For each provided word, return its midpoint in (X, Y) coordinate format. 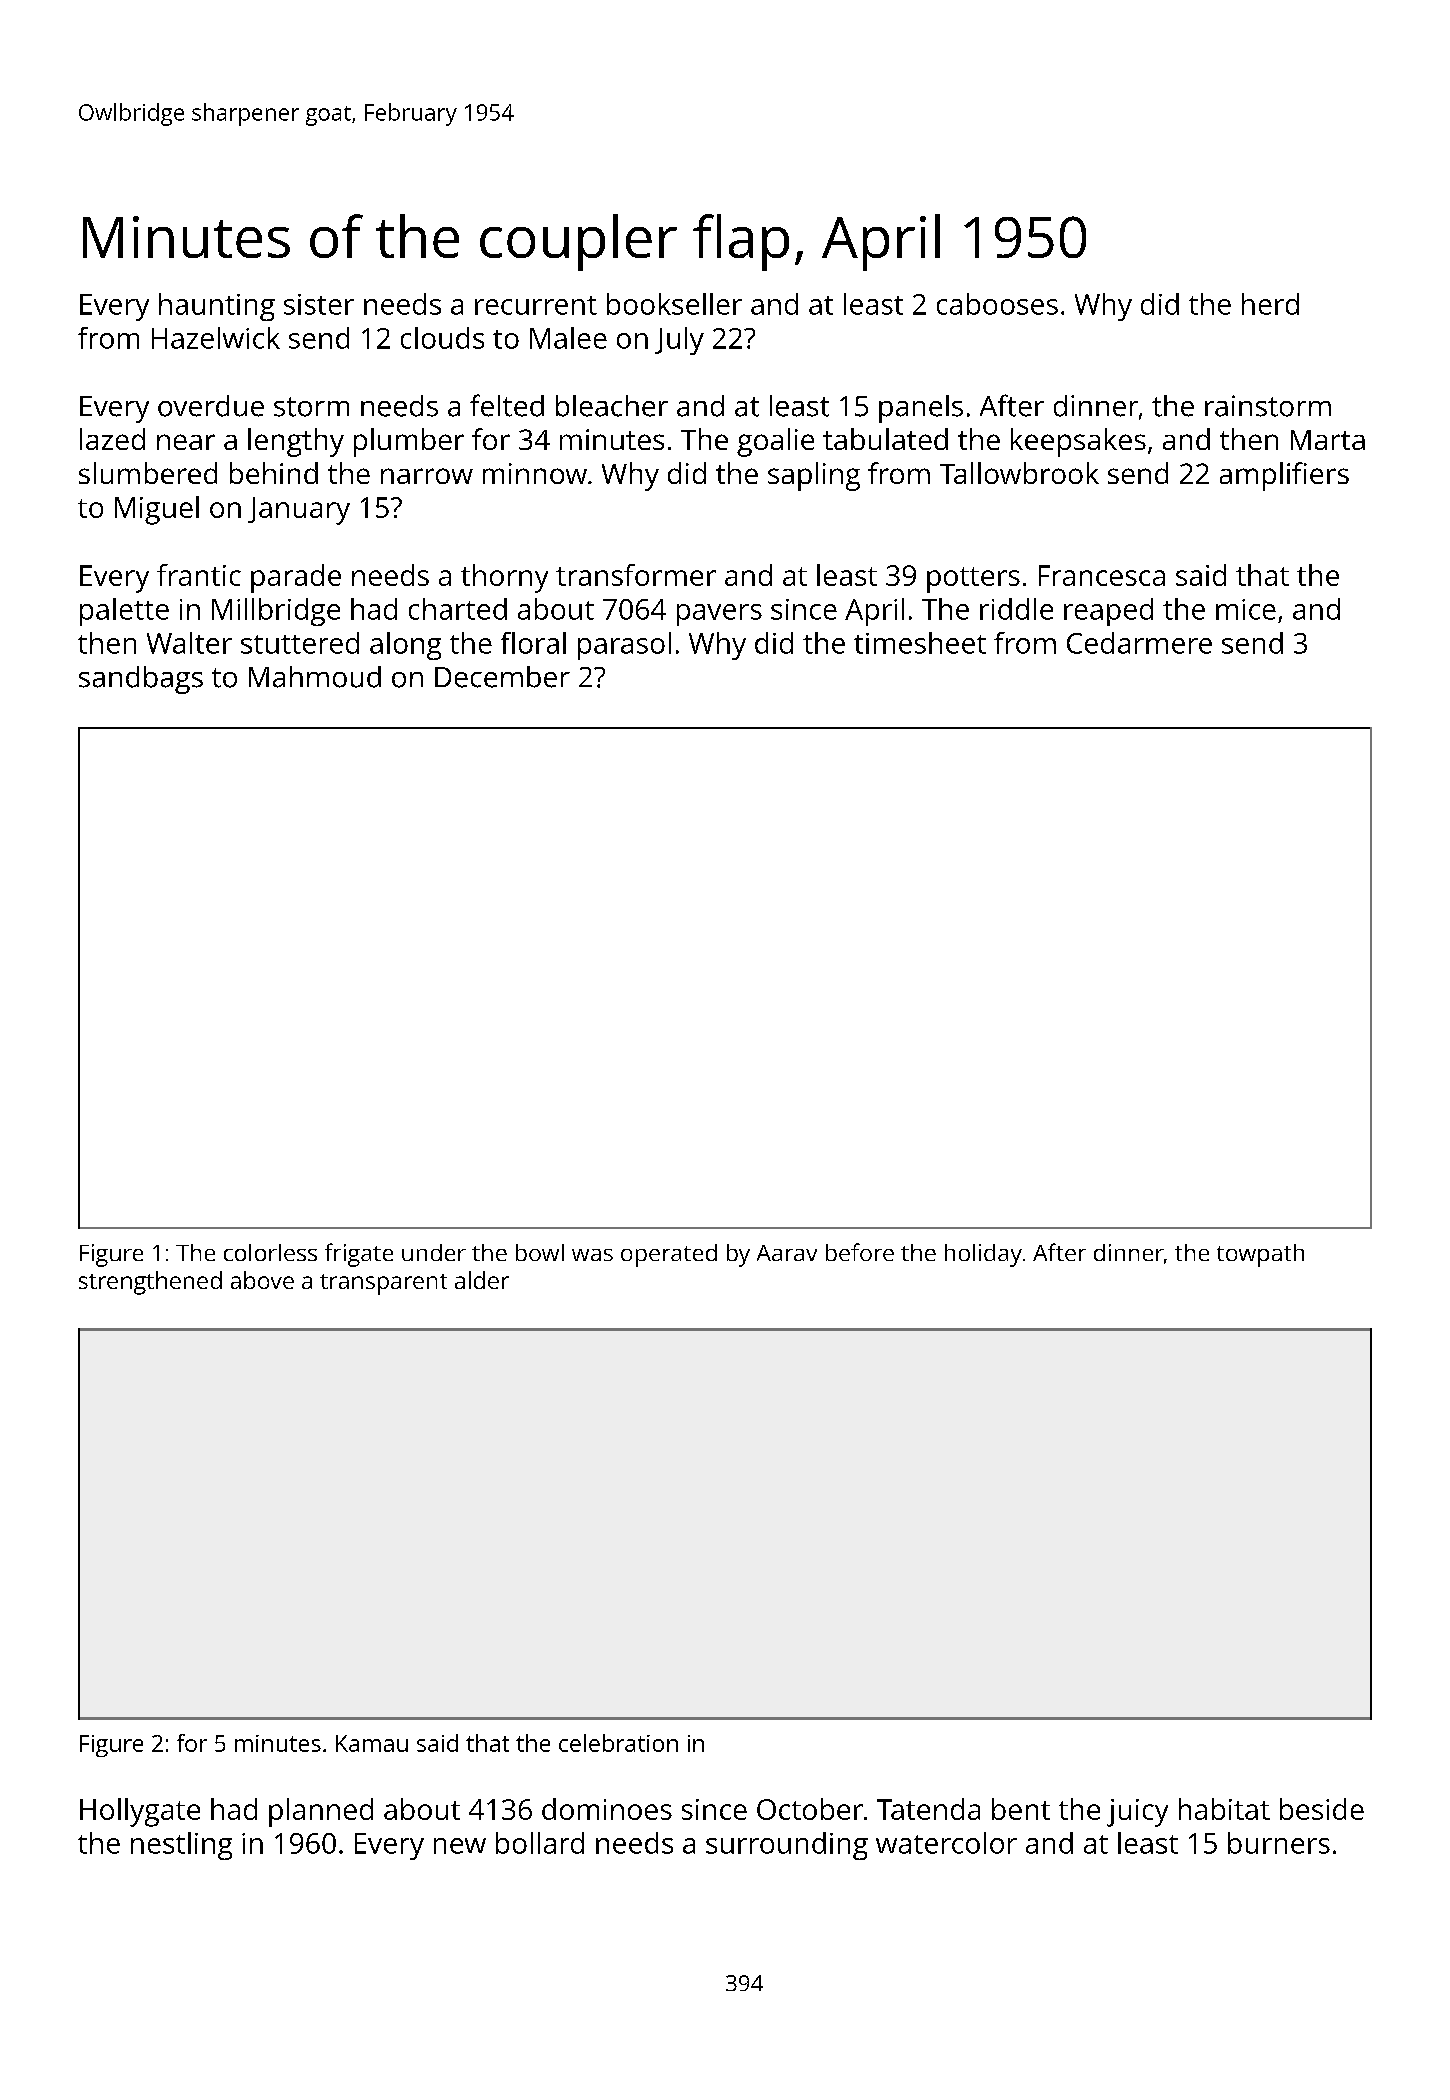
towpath (1260, 1255)
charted (458, 609)
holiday (983, 1255)
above (262, 1280)
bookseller (674, 304)
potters (973, 580)
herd (1270, 304)
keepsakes (1078, 442)
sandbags (141, 680)
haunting (217, 307)
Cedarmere (1139, 643)
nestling (181, 1846)
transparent (383, 1284)
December (502, 677)
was (592, 1255)
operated (669, 1255)
